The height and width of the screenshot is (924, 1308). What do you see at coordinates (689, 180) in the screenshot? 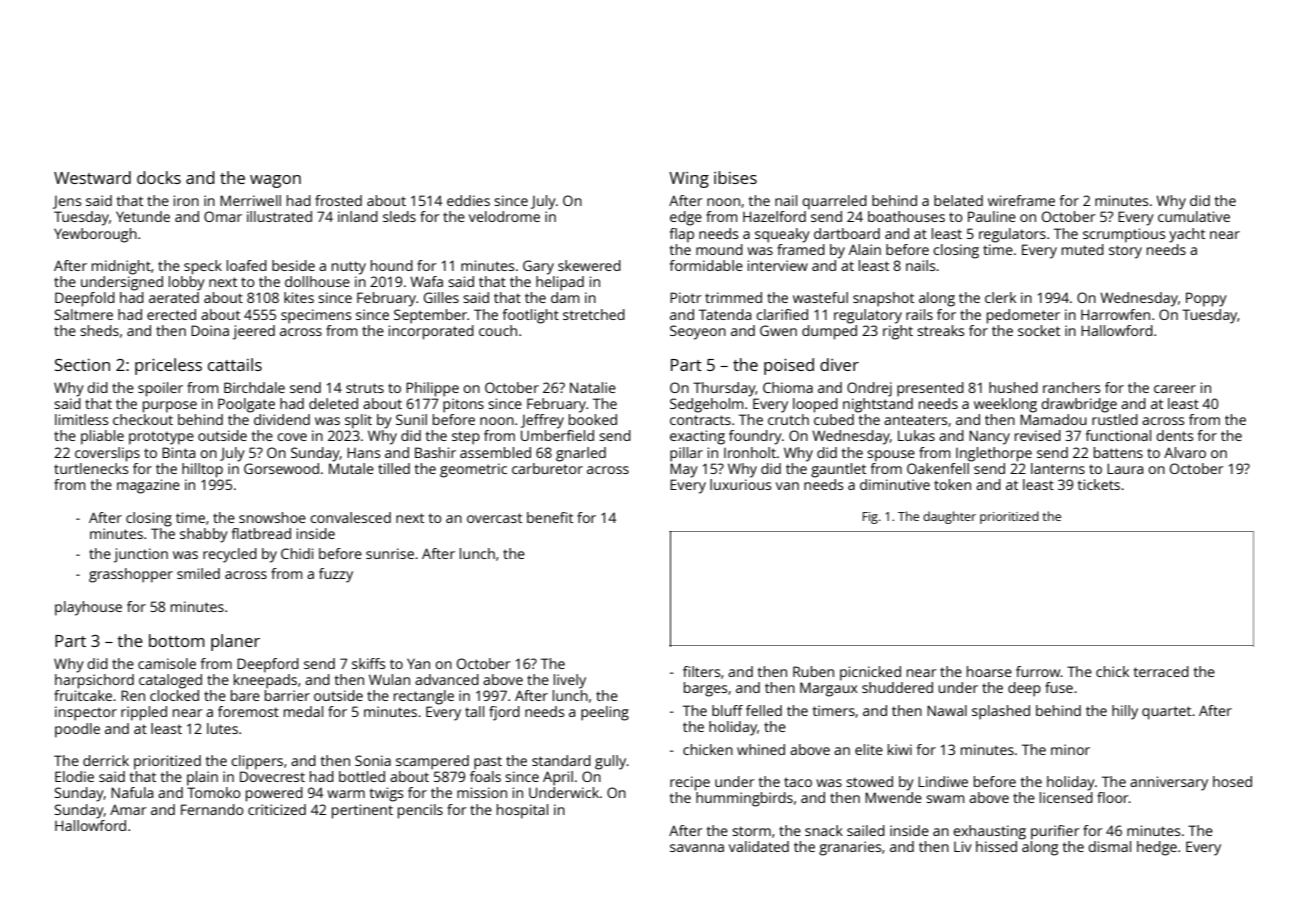
I see `Wing` at bounding box center [689, 180].
